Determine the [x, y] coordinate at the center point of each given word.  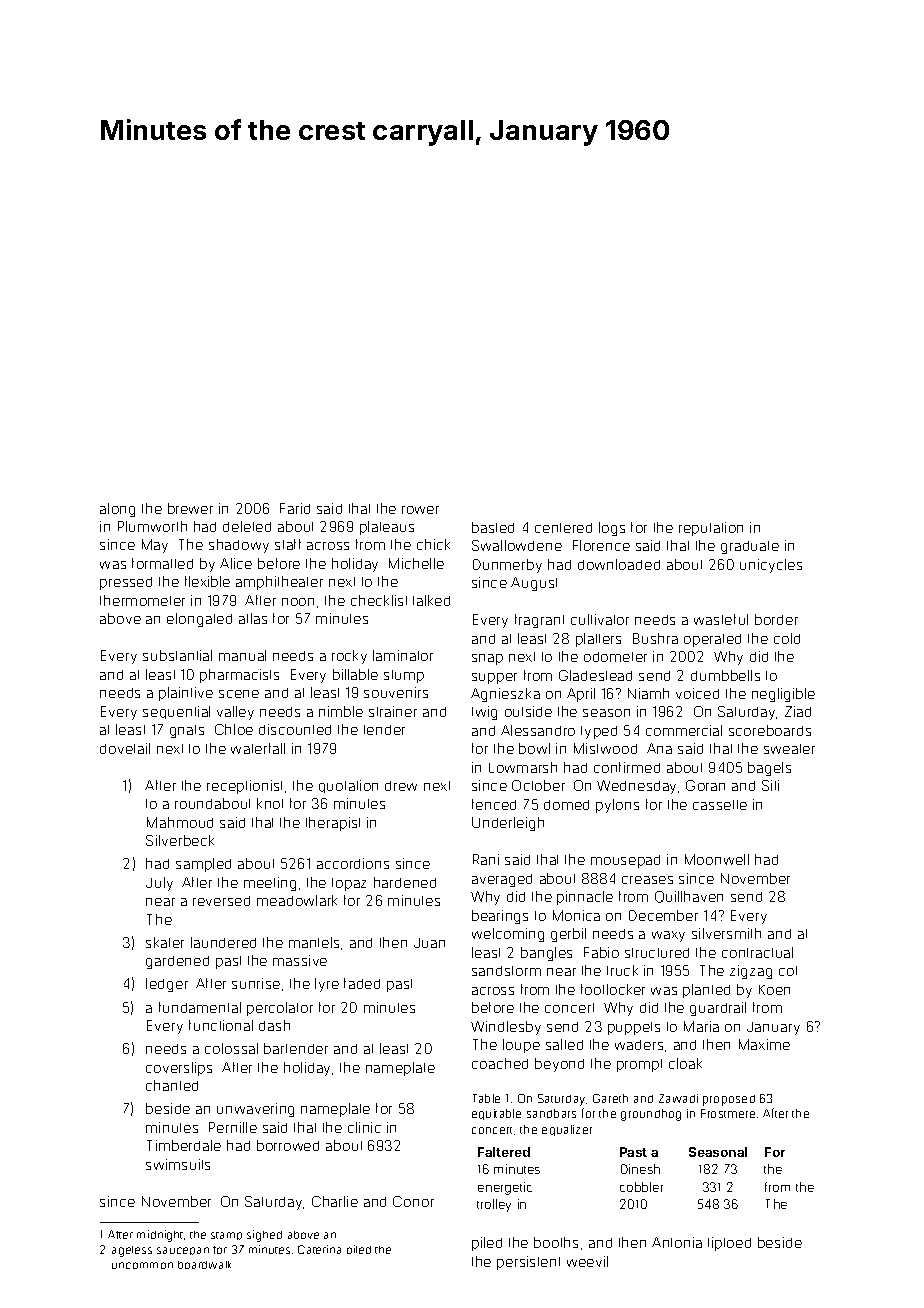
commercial [684, 730]
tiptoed [729, 1244]
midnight [160, 1236]
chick [433, 544]
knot [270, 803]
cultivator [600, 619]
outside [528, 711]
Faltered [504, 1152]
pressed [126, 583]
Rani [486, 859]
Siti [770, 785]
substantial [177, 655]
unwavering [255, 1110]
